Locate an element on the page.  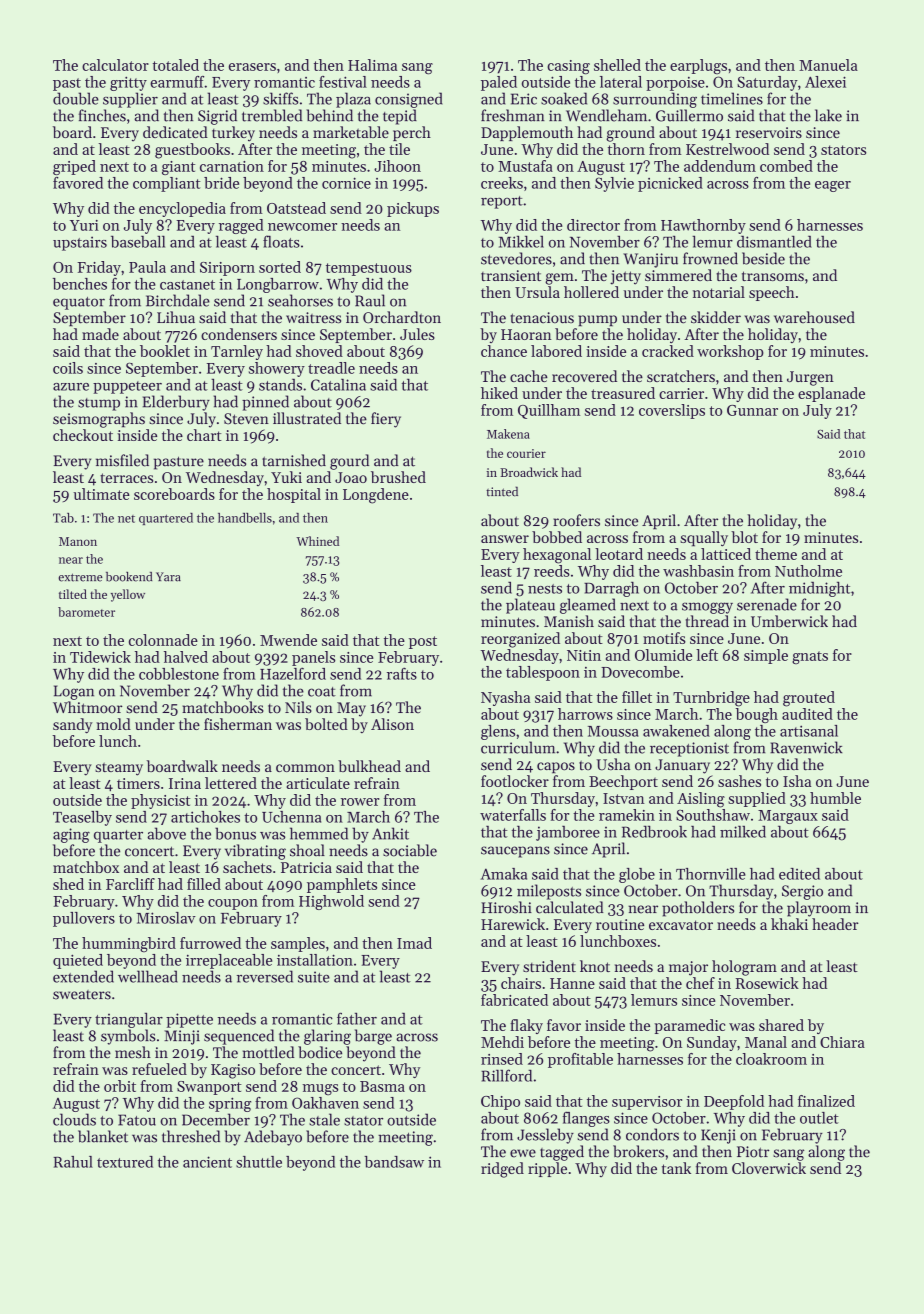
encyclopedia is located at coordinates (182, 209).
